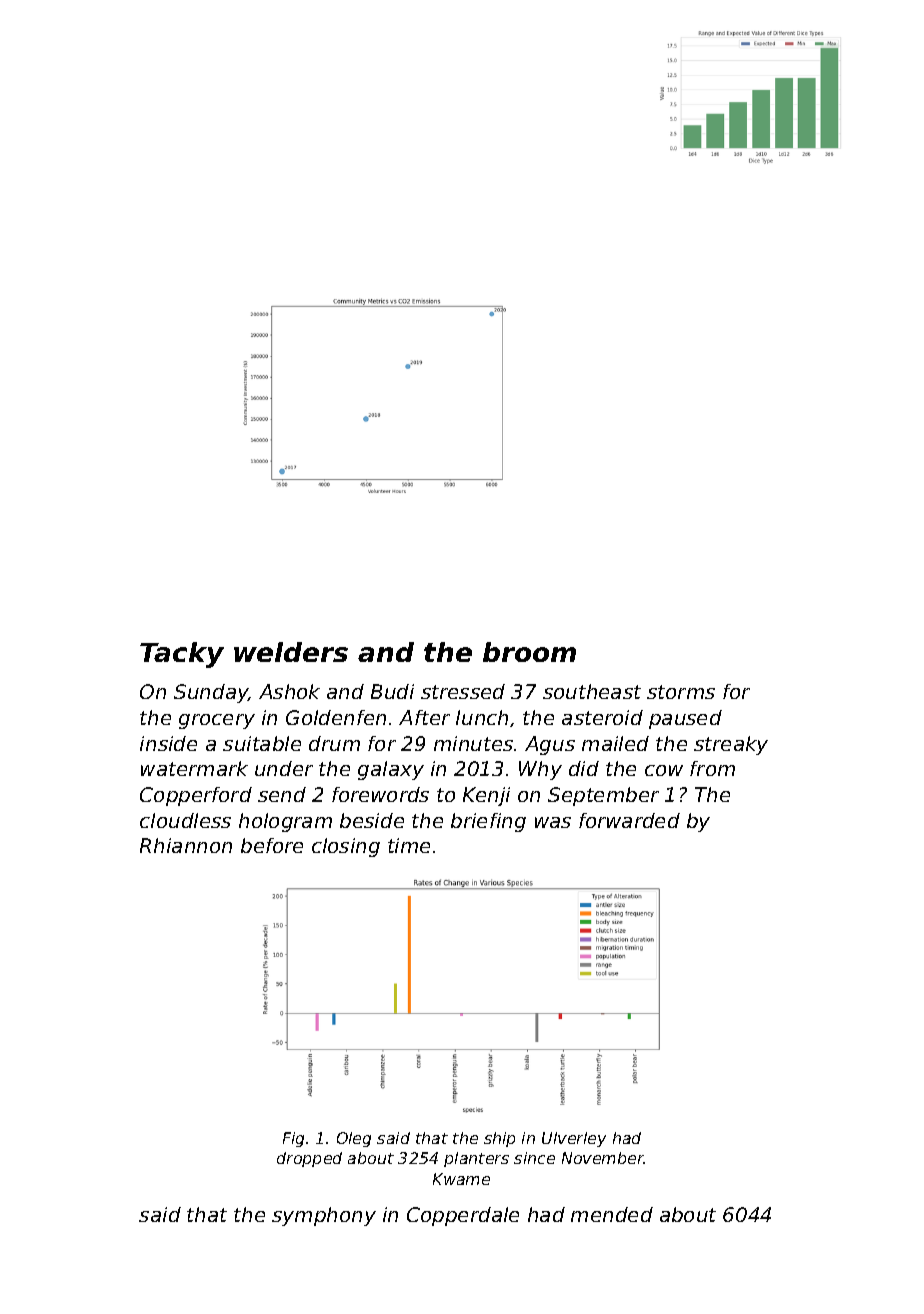 This document has width=924, height=1314. Describe the element at coordinates (629, 820) in the document. I see `forwarded` at that location.
